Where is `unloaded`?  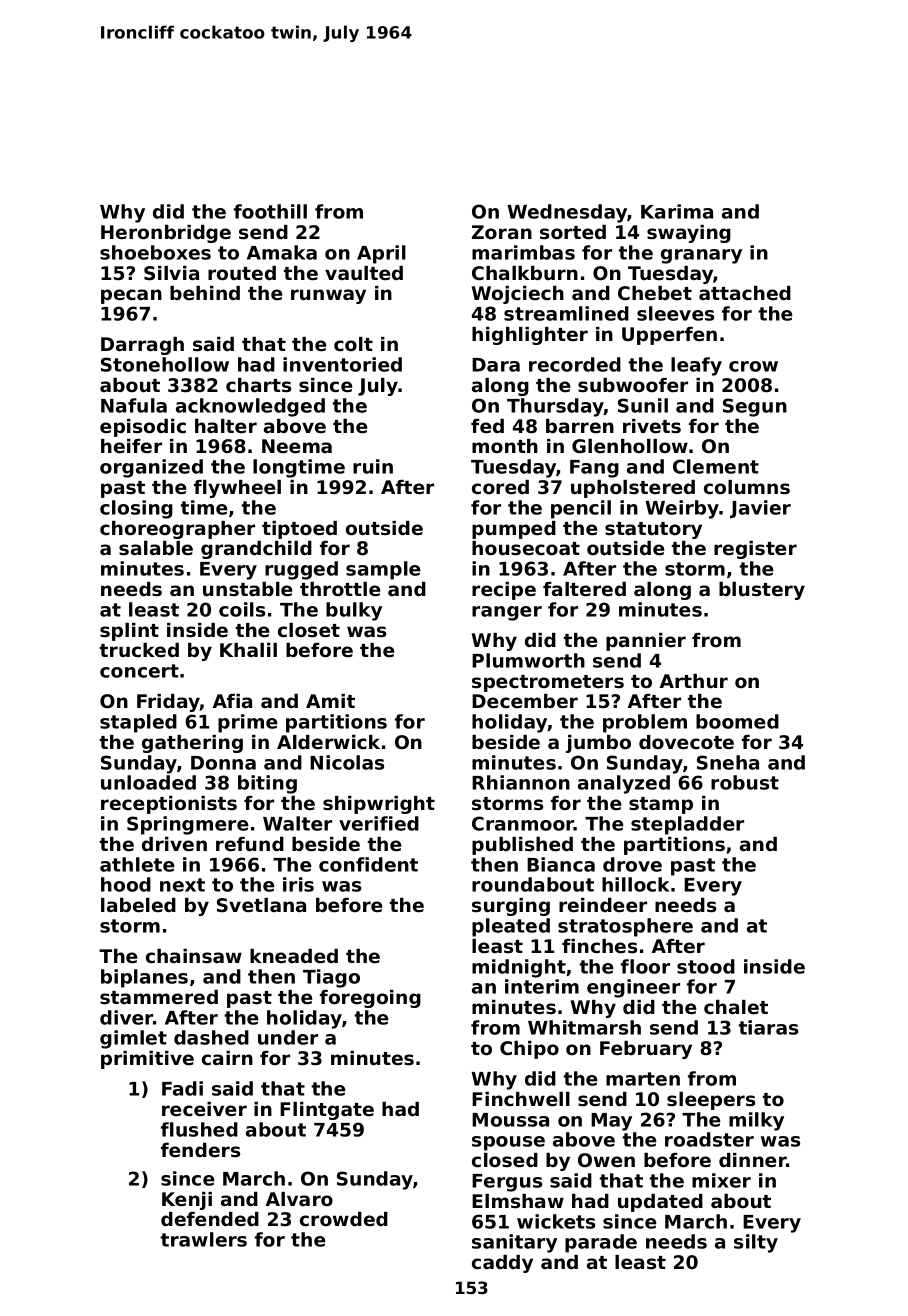
unloaded is located at coordinates (148, 782).
